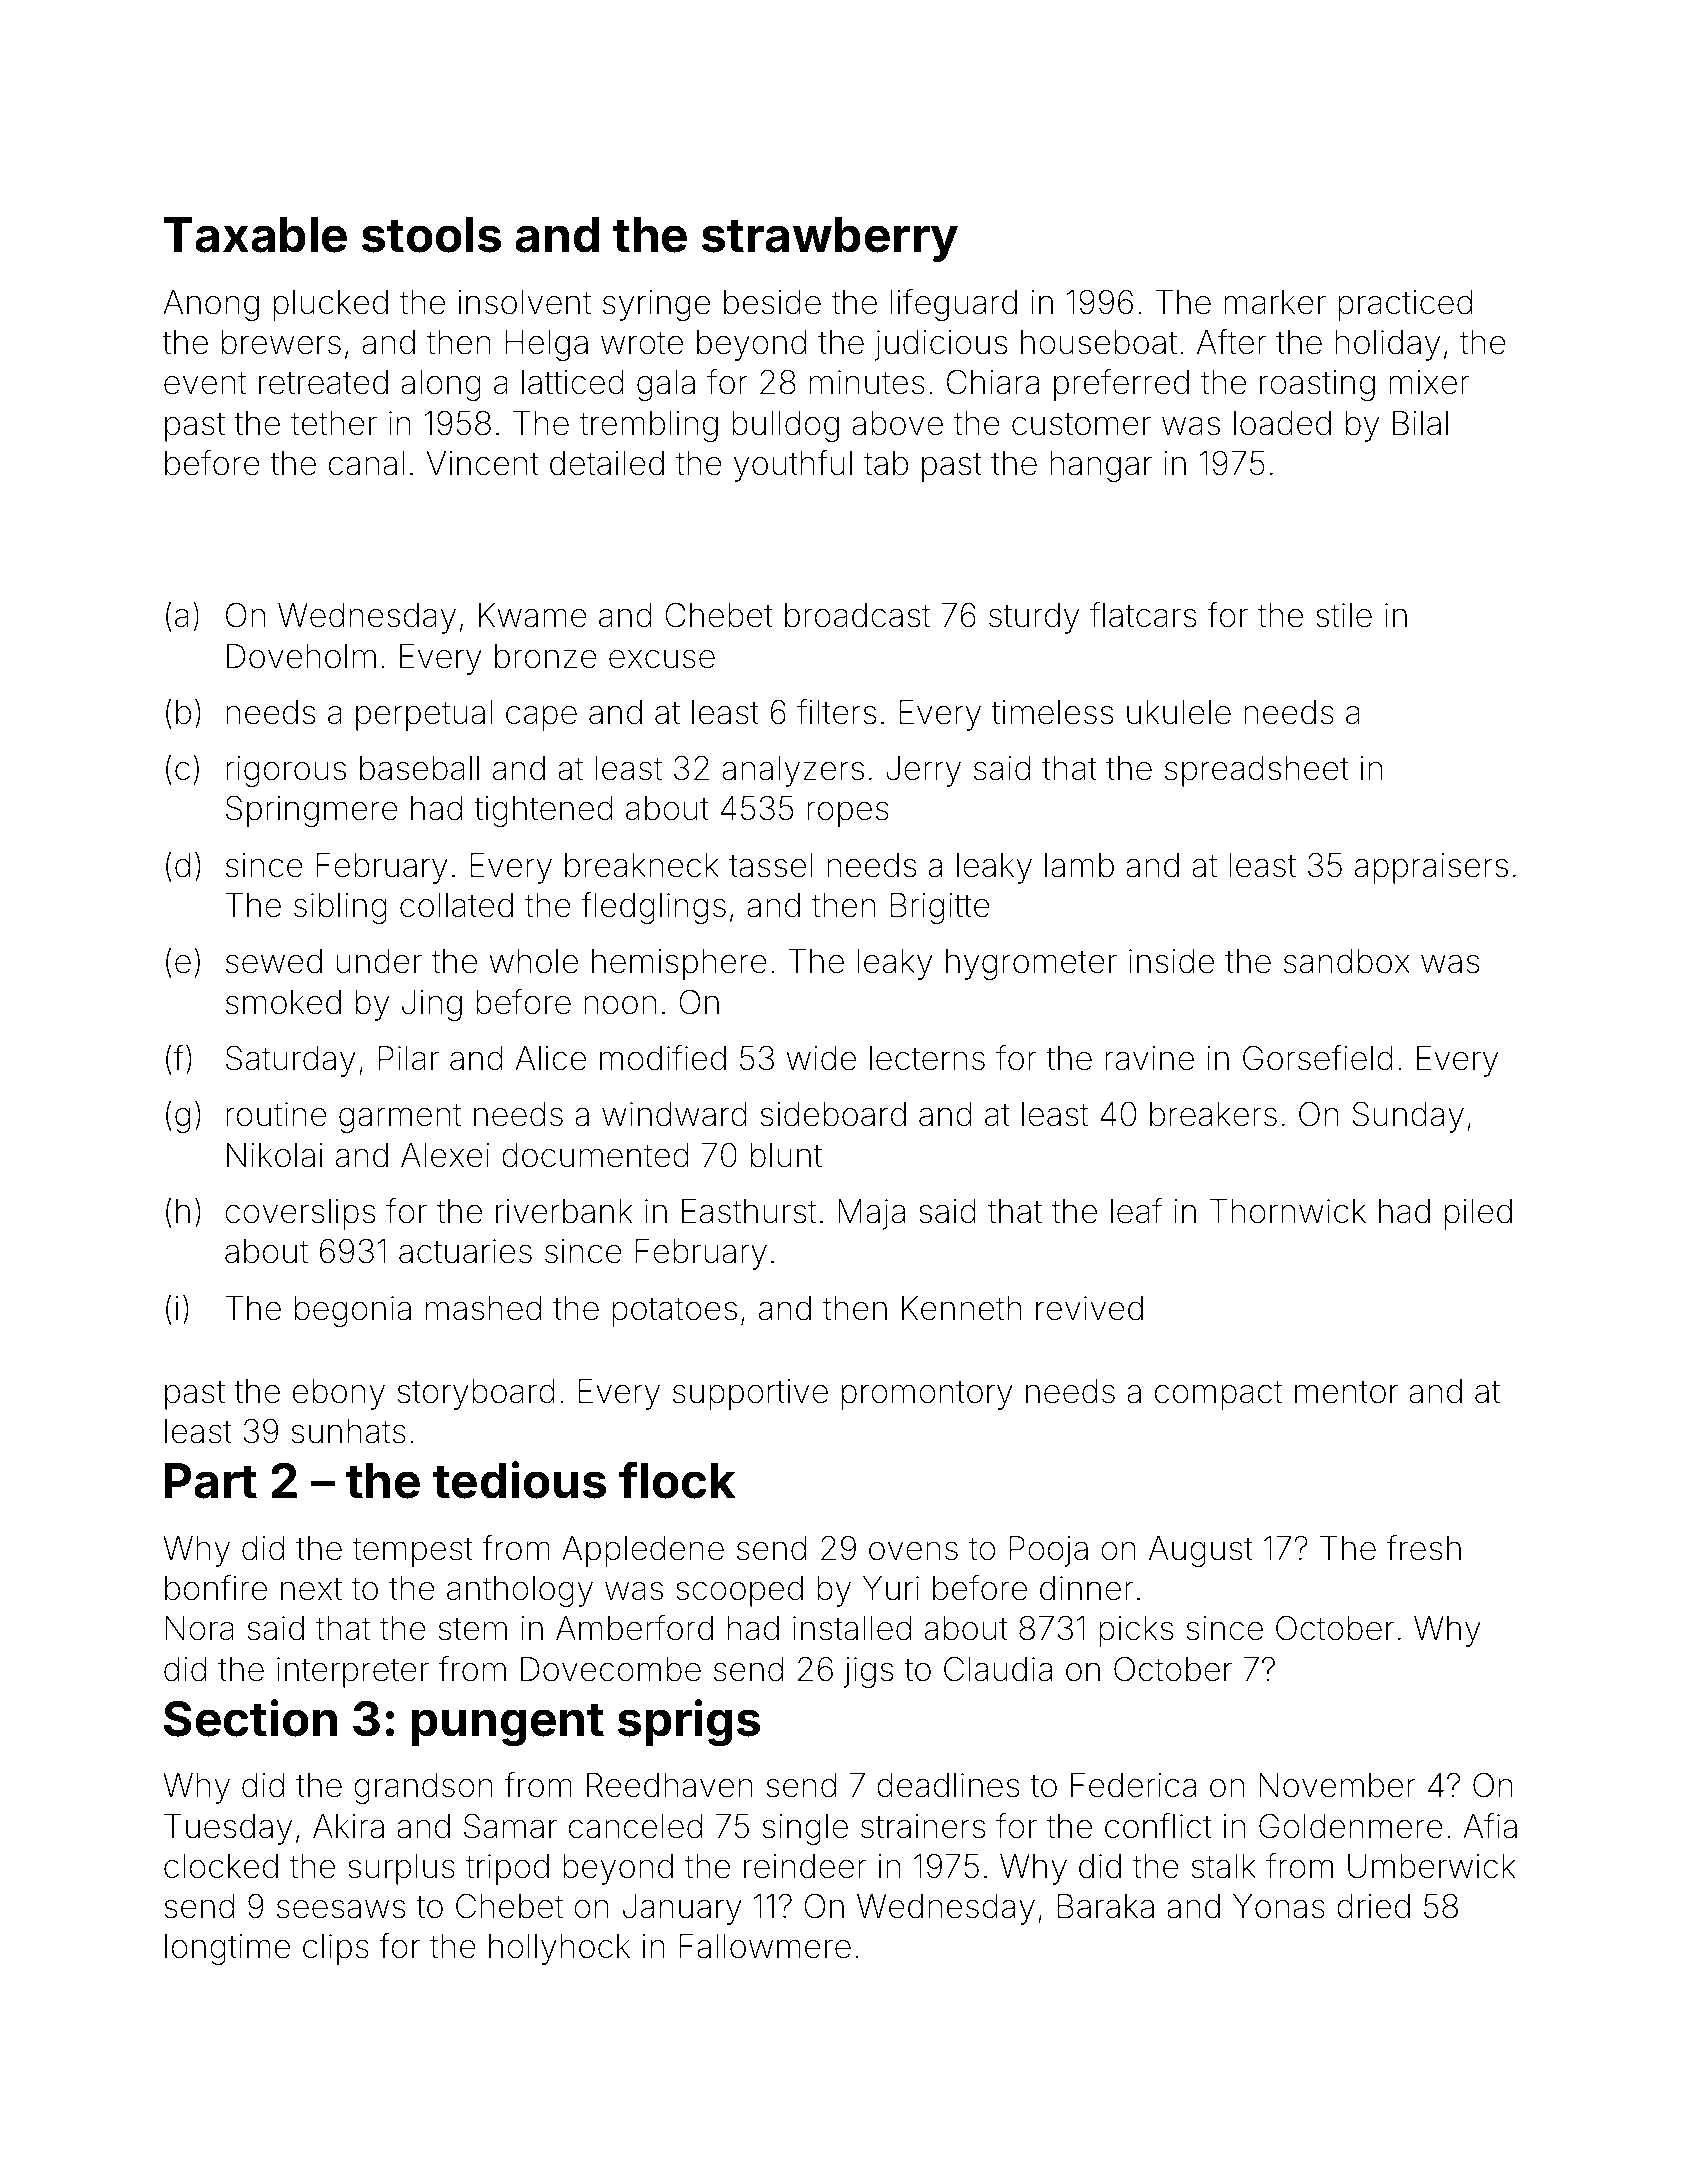 Image resolution: width=1683 pixels, height=2178 pixels. I want to click on Gorsefield, so click(1318, 1058).
